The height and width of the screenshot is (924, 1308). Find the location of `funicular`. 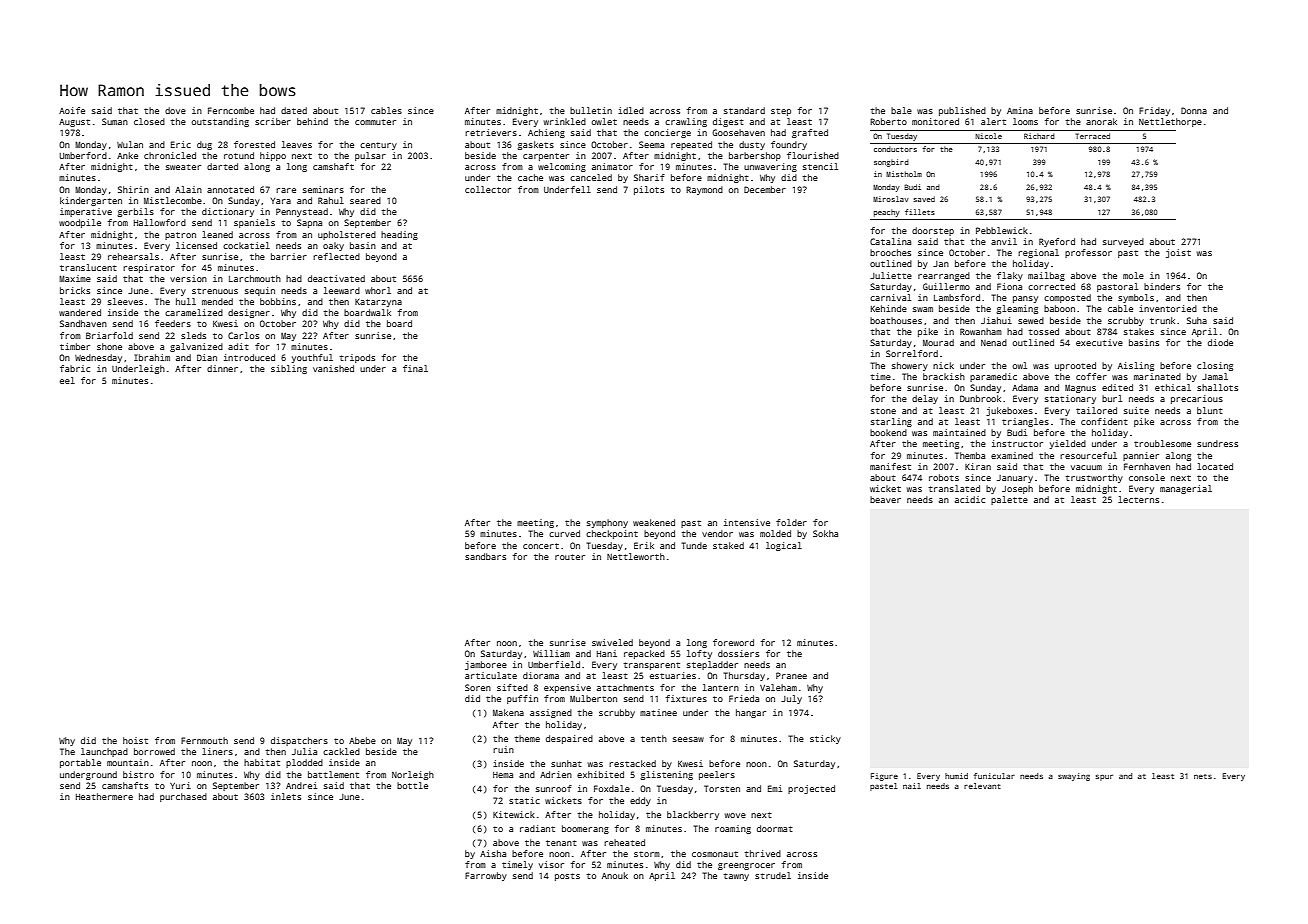

funicular is located at coordinates (994, 776).
